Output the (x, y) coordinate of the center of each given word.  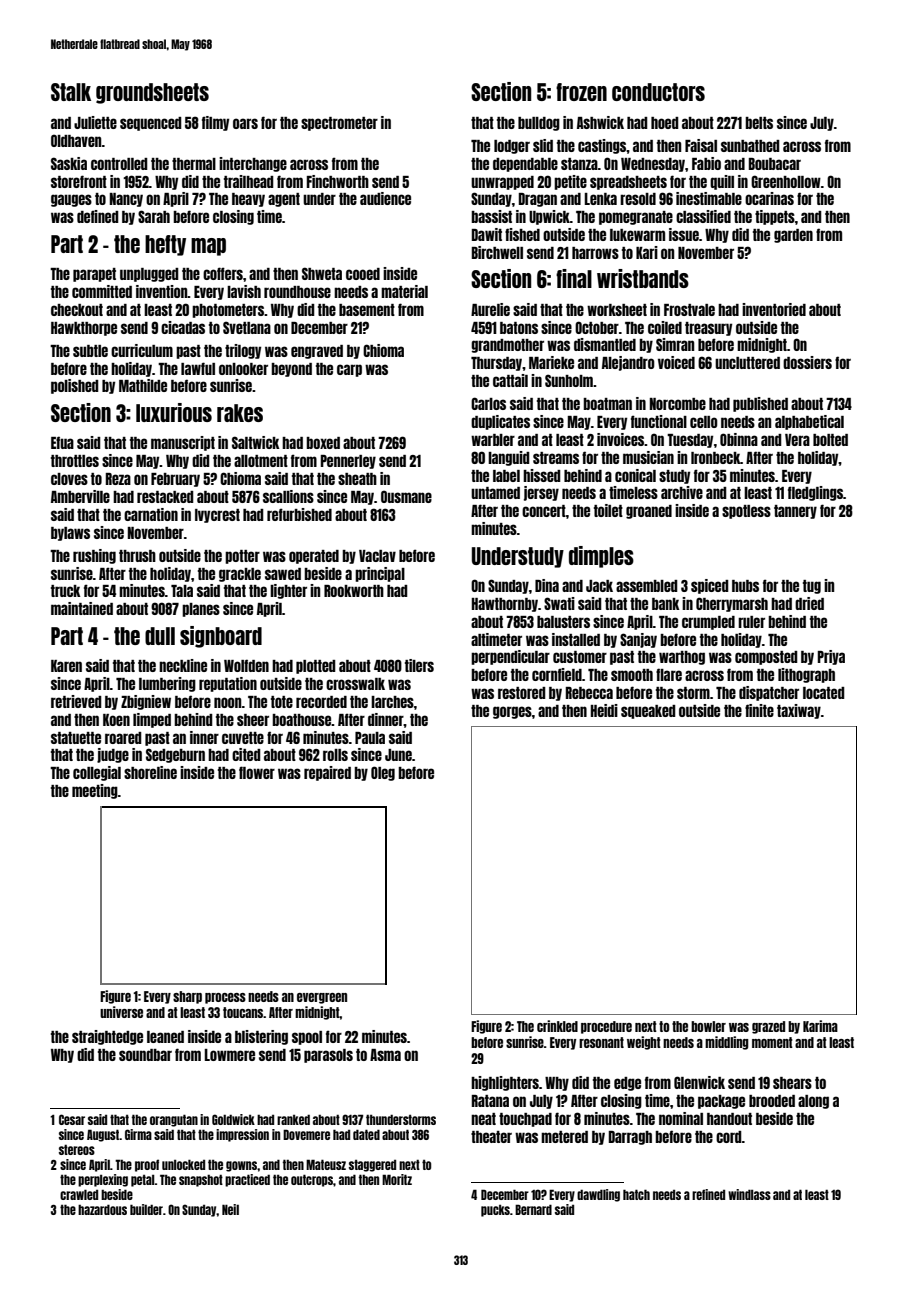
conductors (658, 92)
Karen (66, 666)
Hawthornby (505, 605)
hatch (636, 1194)
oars (245, 123)
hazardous (102, 1209)
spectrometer (339, 124)
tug (812, 587)
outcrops (312, 1180)
